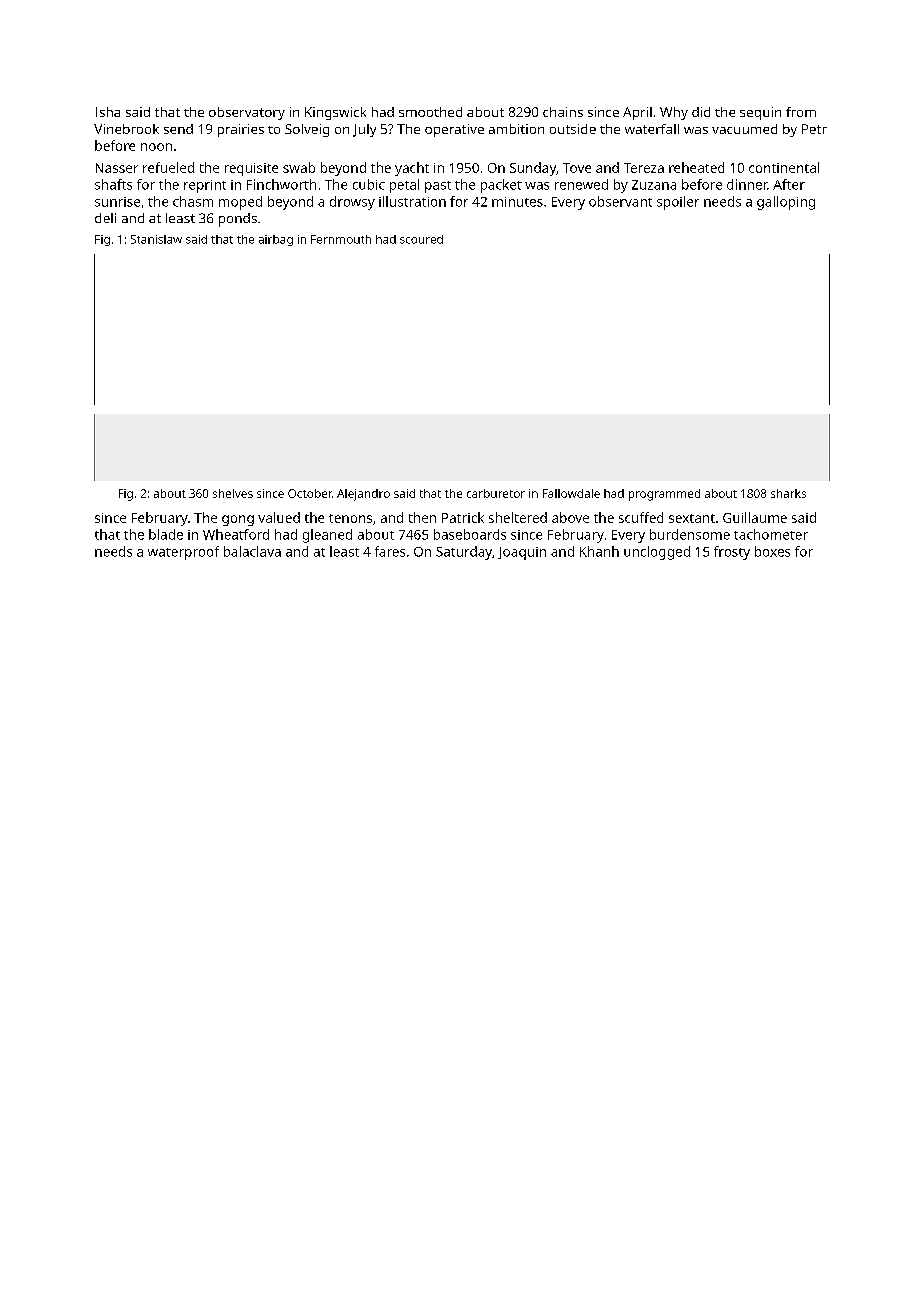 The height and width of the screenshot is (1308, 924). What do you see at coordinates (496, 493) in the screenshot?
I see `carburetor` at bounding box center [496, 493].
